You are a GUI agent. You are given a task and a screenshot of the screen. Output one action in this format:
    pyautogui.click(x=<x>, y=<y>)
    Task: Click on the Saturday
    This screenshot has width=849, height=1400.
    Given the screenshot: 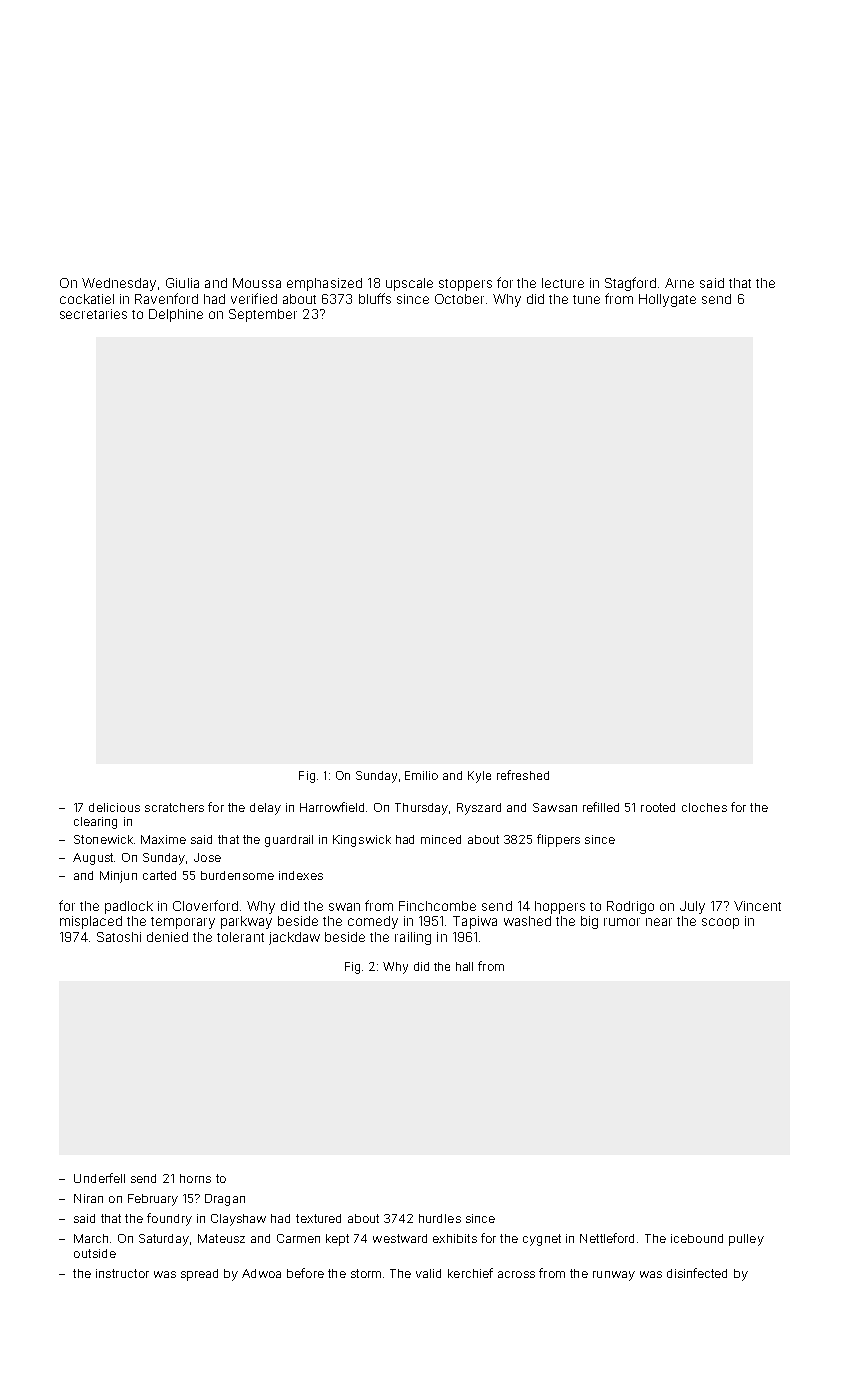 What is the action you would take?
    pyautogui.click(x=164, y=1240)
